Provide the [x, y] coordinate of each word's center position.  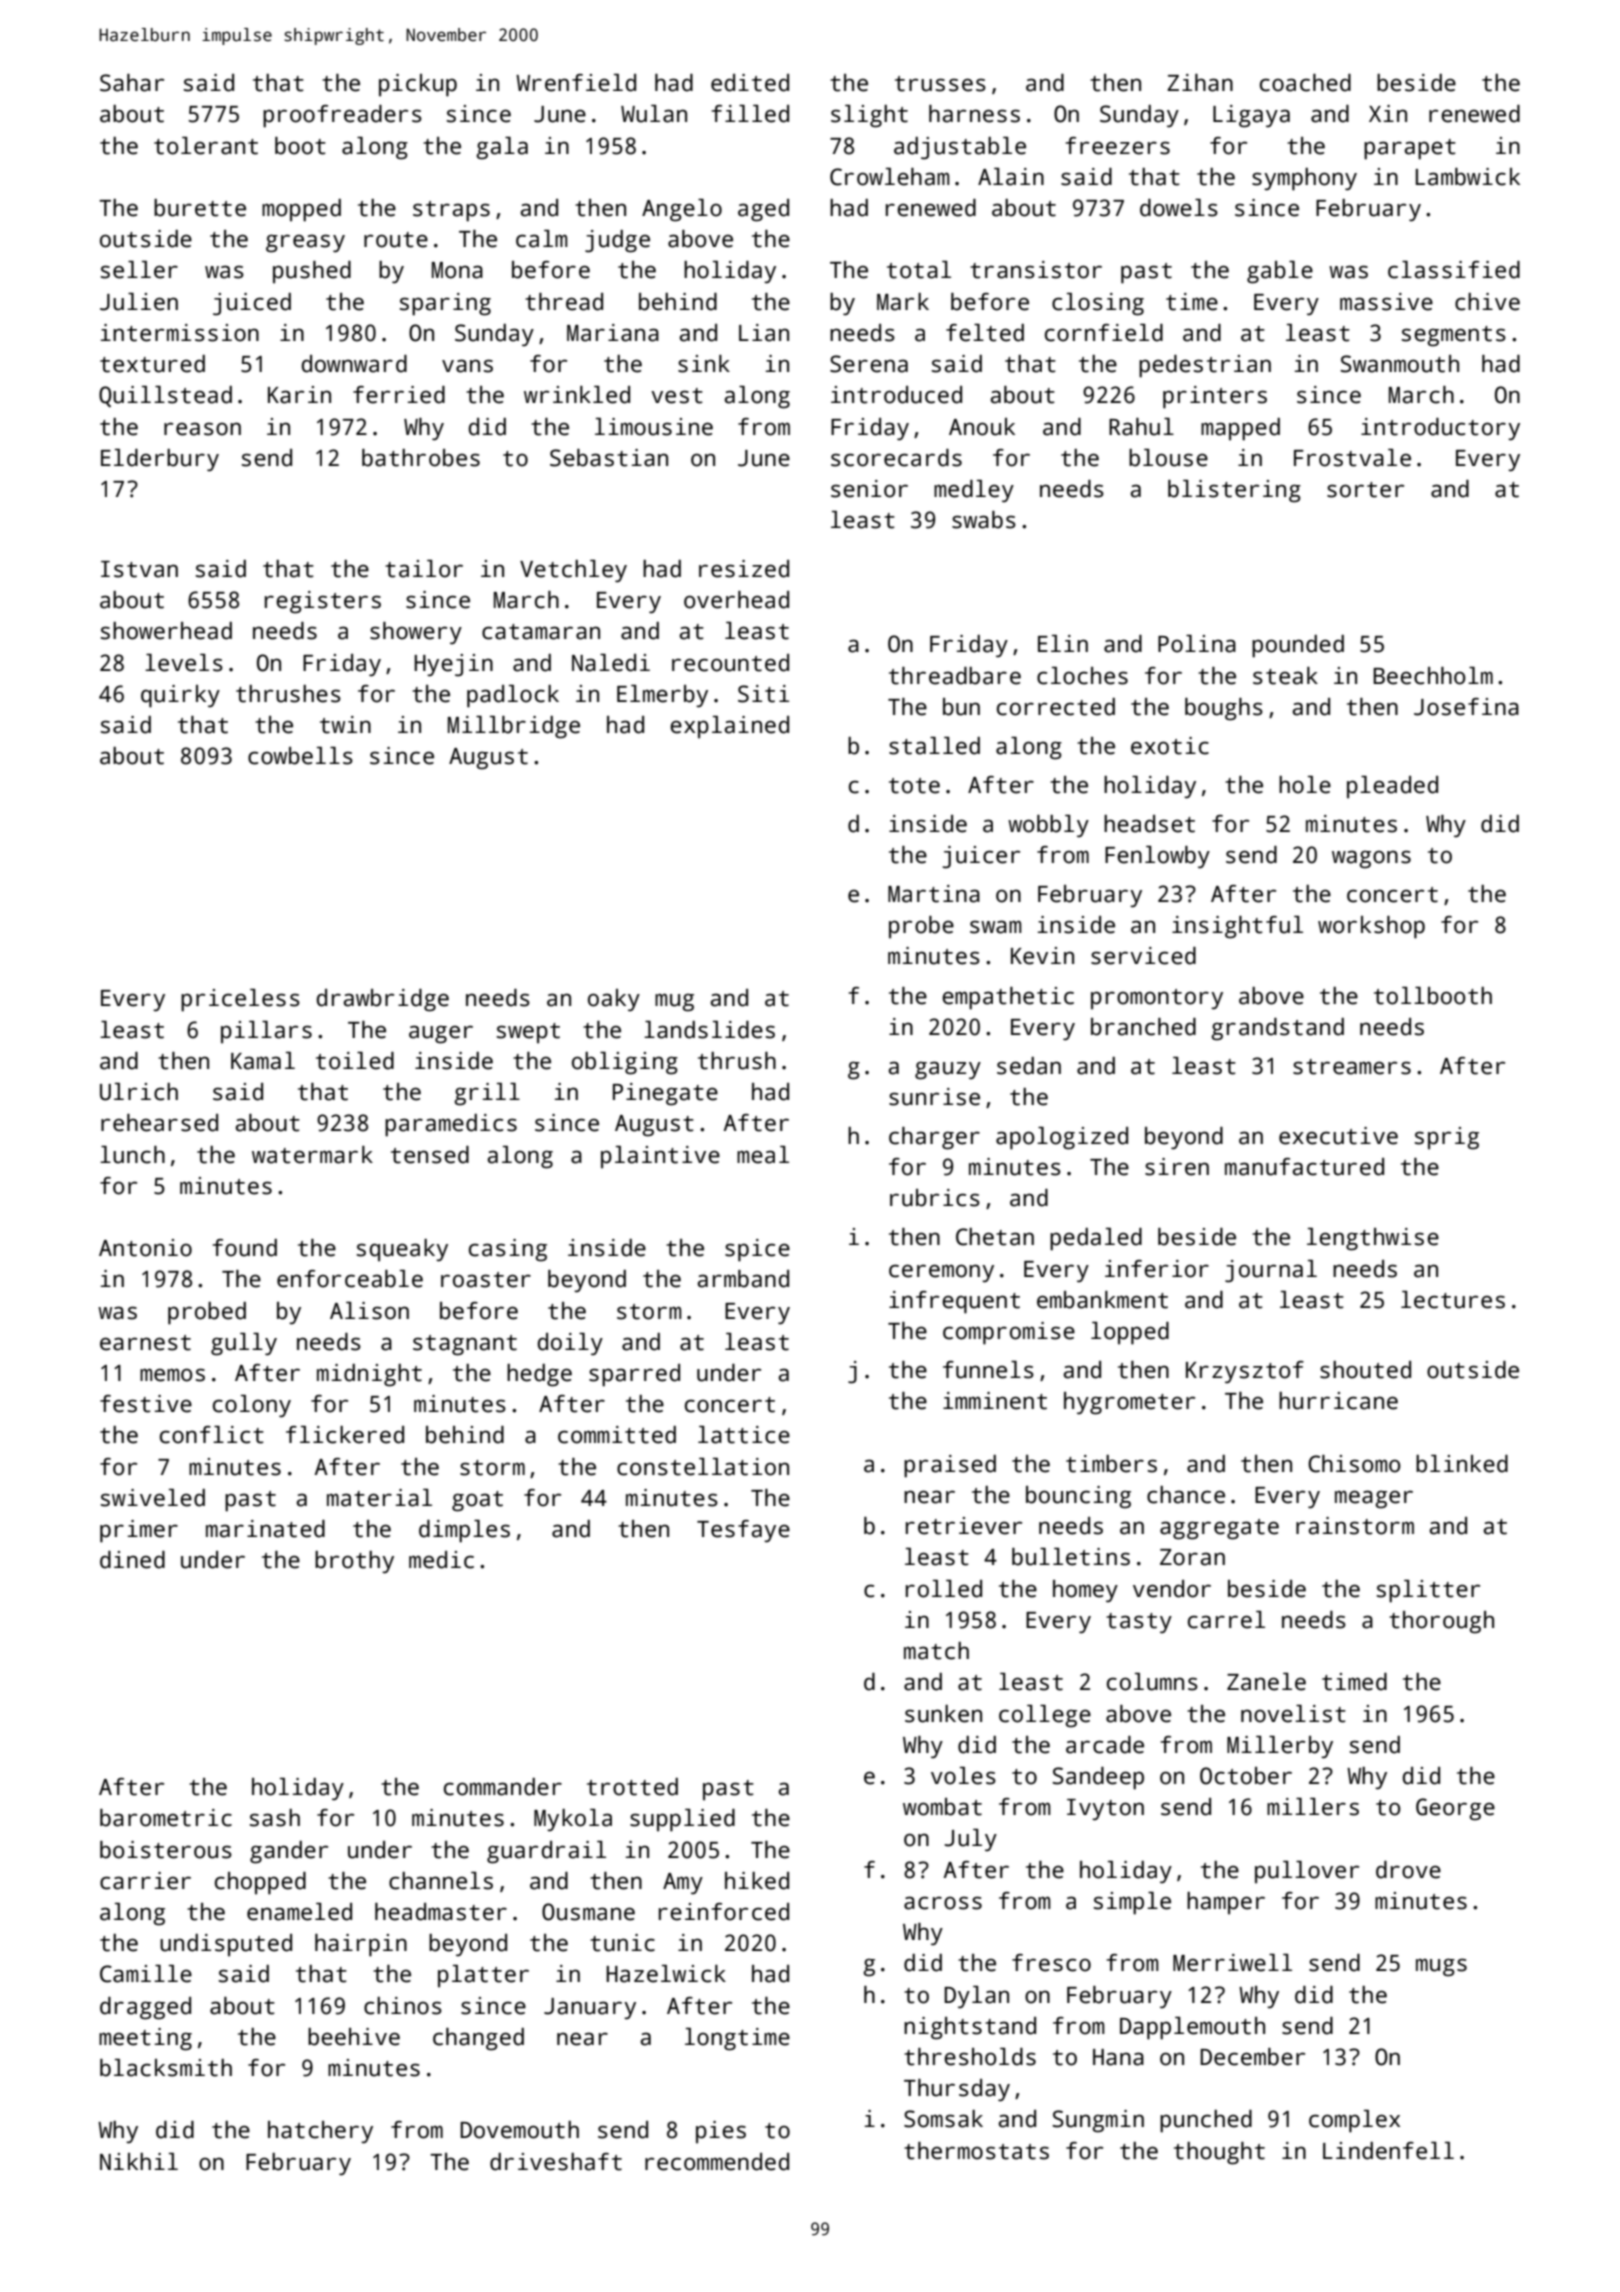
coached [1305, 83]
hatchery [320, 2132]
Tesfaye [743, 1531]
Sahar [132, 83]
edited [750, 83]
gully [244, 1344]
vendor [1172, 1589]
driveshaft [556, 2162]
